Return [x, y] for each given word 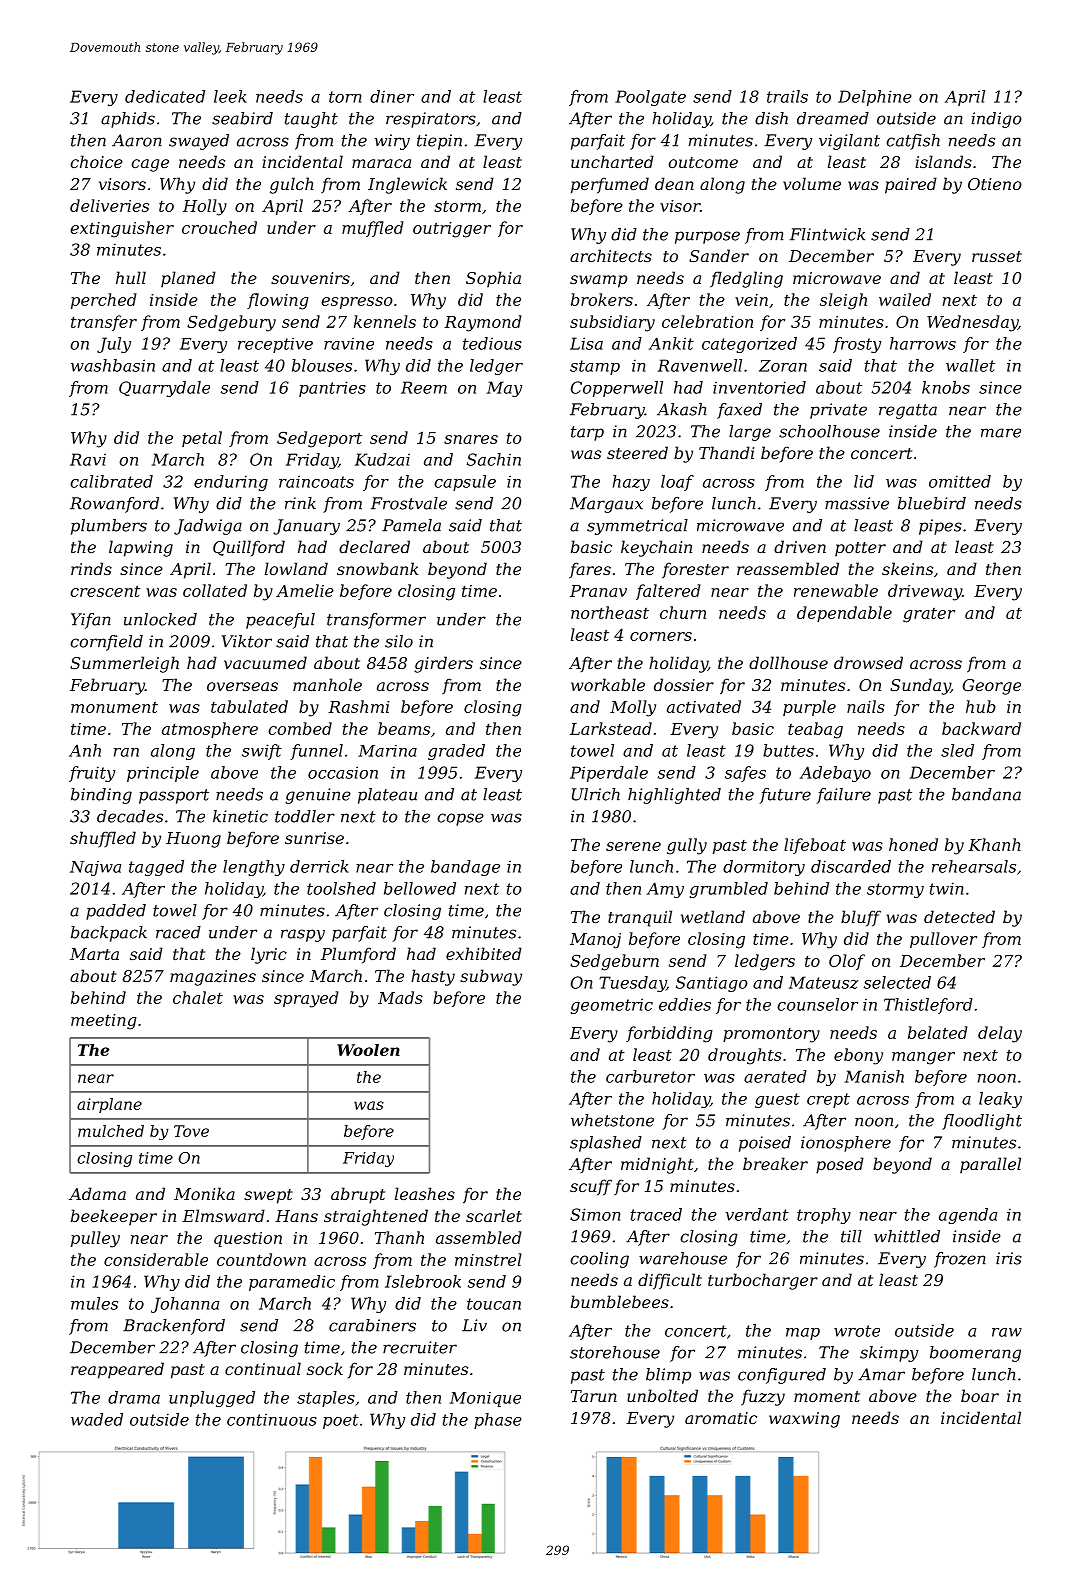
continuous [272, 1419]
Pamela [411, 525]
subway [491, 977]
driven [800, 546]
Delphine [875, 98]
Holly [205, 207]
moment [827, 1396]
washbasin [113, 365]
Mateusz [823, 982]
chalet [198, 997]
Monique [485, 1399]
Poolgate [650, 98]
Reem [424, 387]
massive [857, 503]
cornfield [106, 643]
